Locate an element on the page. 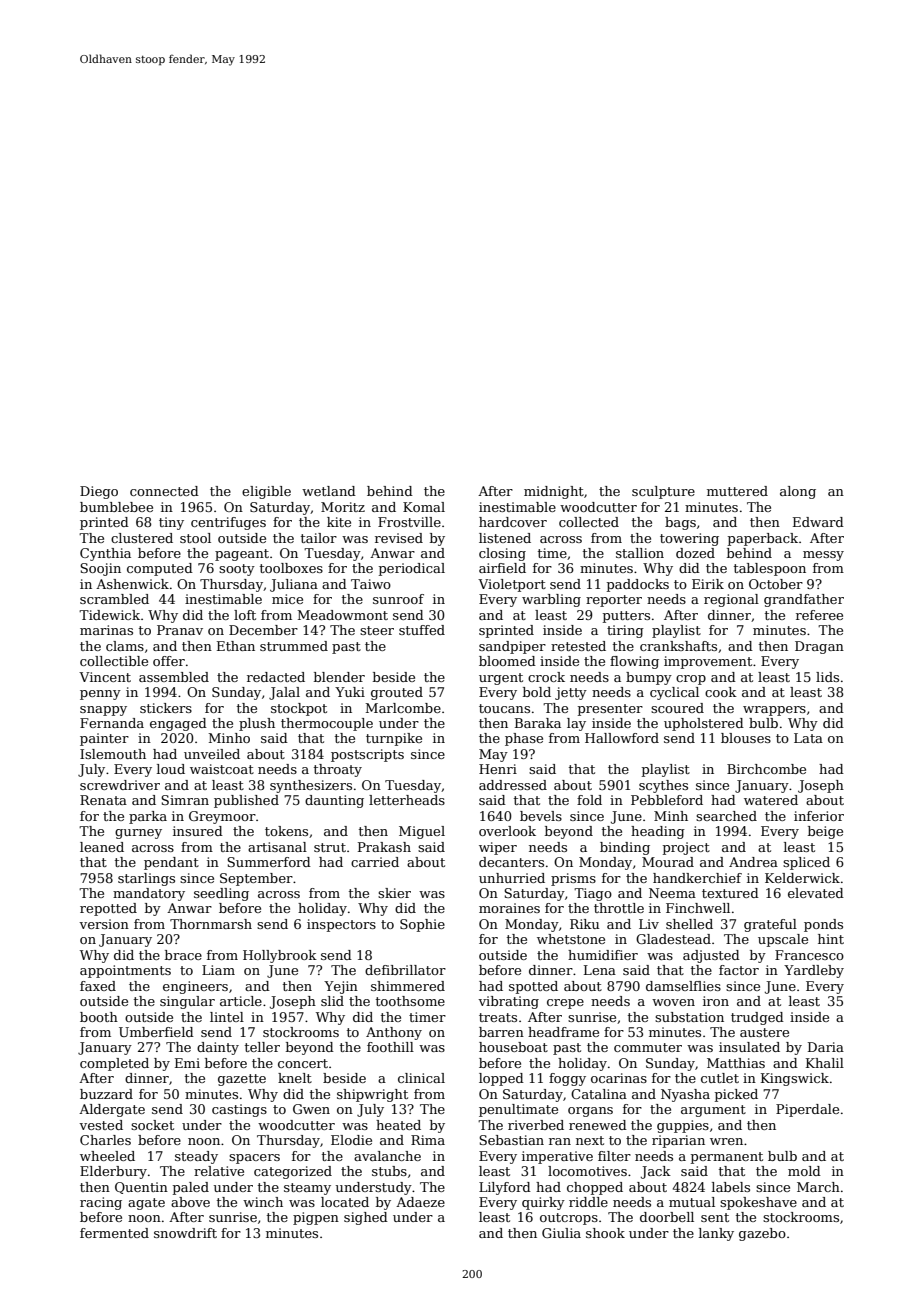 The image size is (924, 1308). pigpen is located at coordinates (316, 1218).
